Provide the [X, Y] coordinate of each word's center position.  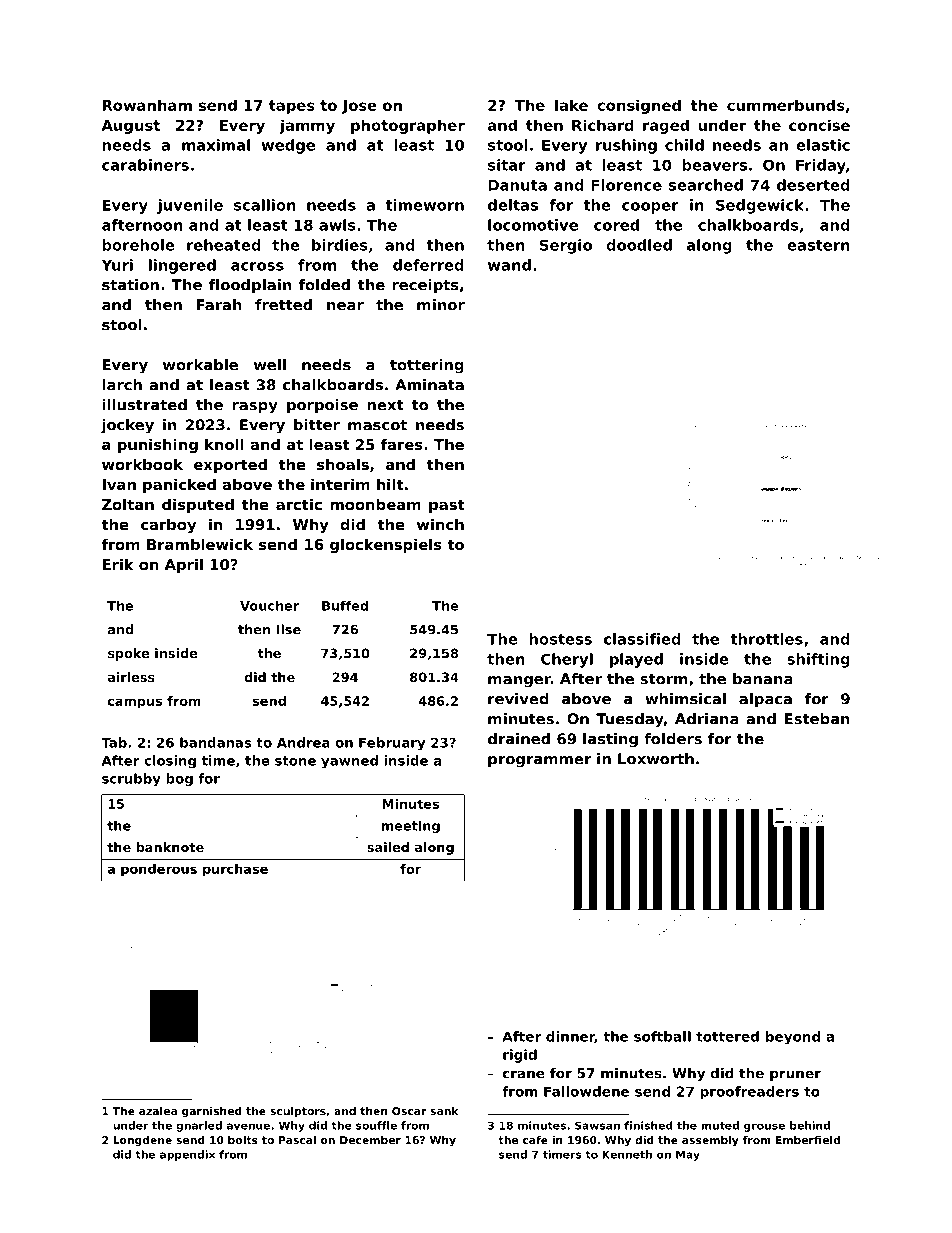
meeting [411, 827]
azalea [158, 1111]
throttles [766, 639]
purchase [235, 870]
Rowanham [147, 105]
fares [402, 444]
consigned [639, 106]
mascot [377, 425]
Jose [359, 107]
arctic [299, 504]
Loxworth [656, 759]
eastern [818, 245]
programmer [539, 762]
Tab [114, 742]
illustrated [144, 405]
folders [673, 739]
